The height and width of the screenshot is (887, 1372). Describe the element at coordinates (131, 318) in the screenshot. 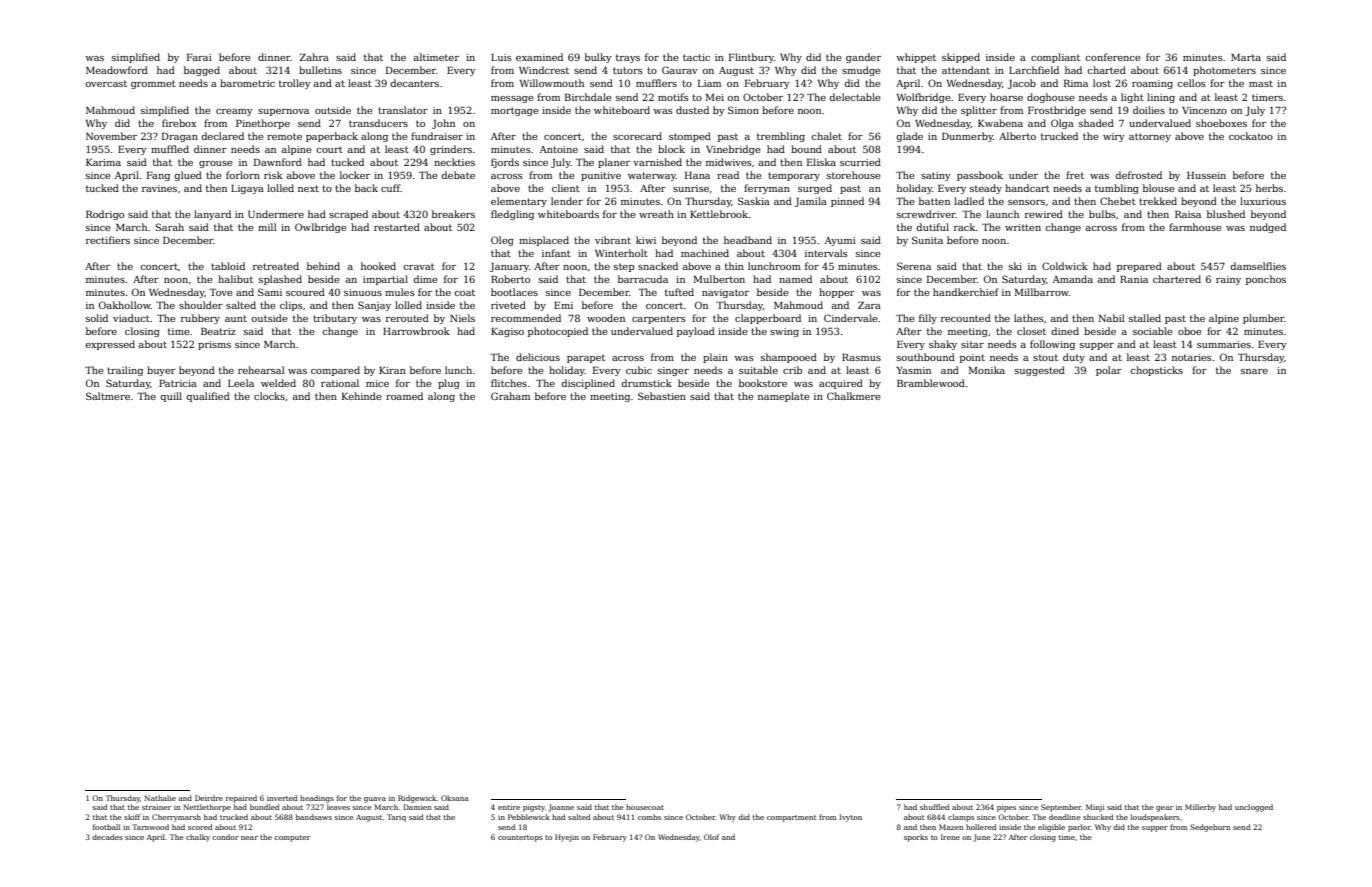

I see `viaduct` at that location.
